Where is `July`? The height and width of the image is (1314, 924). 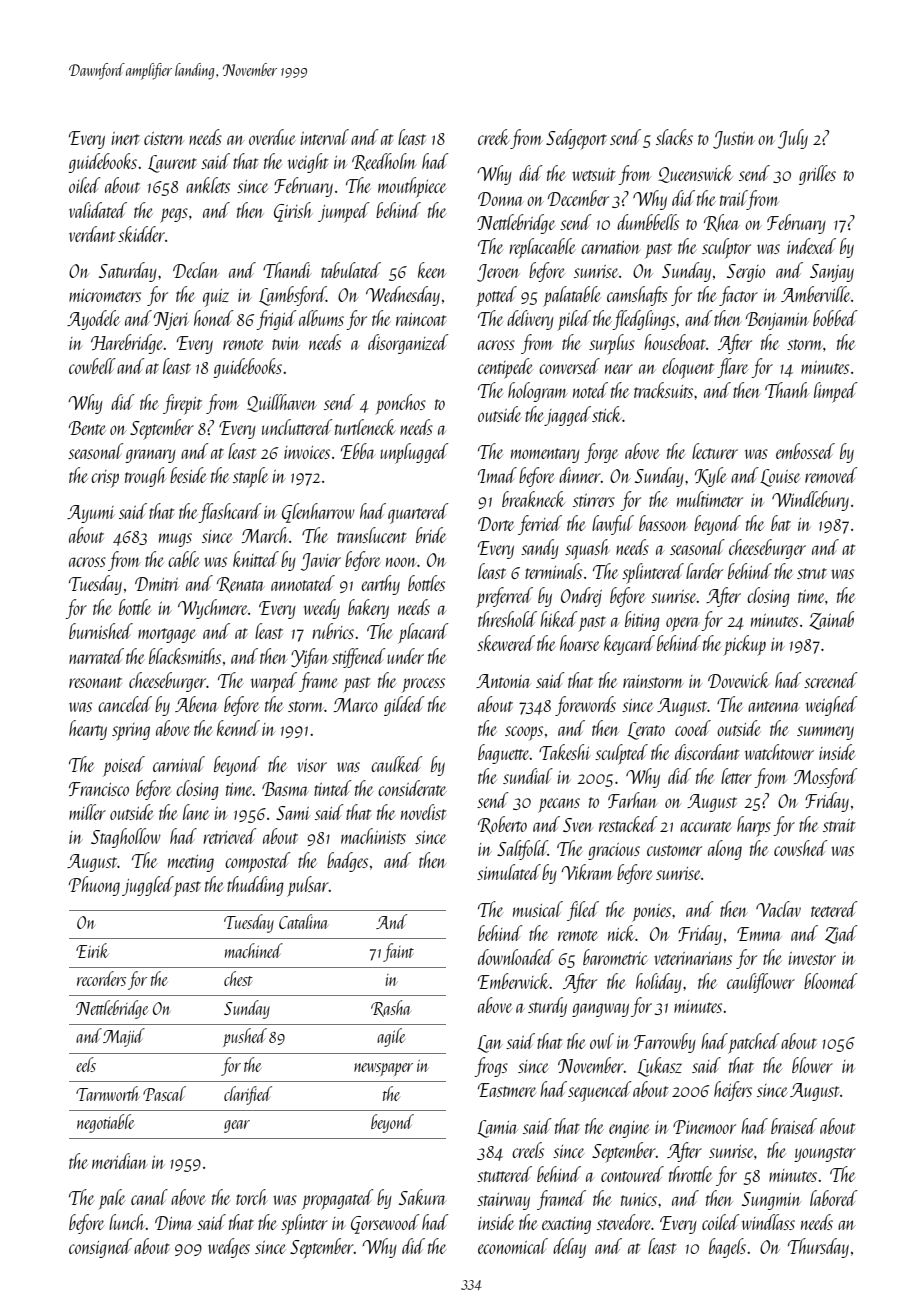
July is located at coordinates (793, 139).
